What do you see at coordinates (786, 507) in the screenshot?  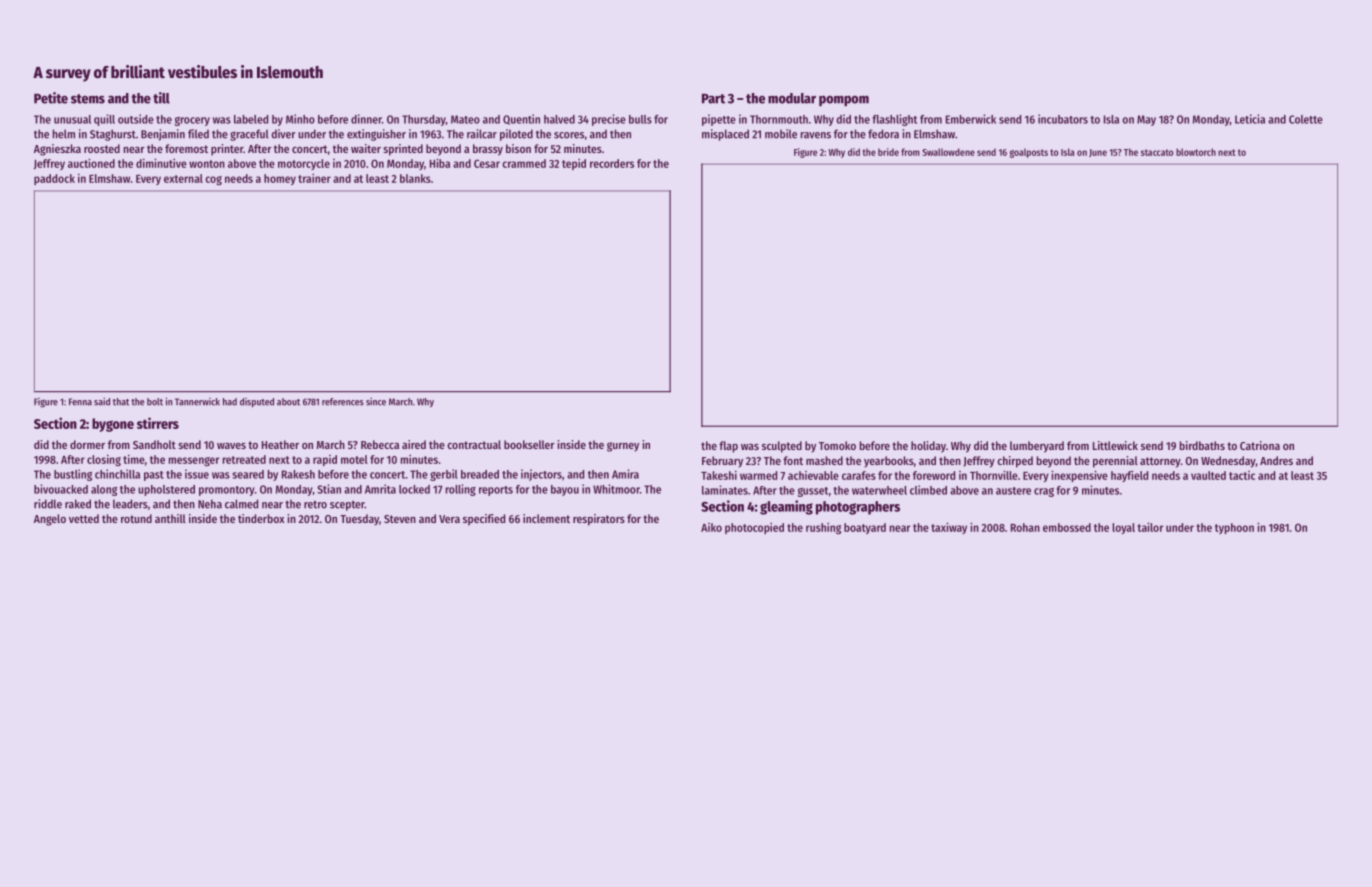 I see `gleaming` at bounding box center [786, 507].
